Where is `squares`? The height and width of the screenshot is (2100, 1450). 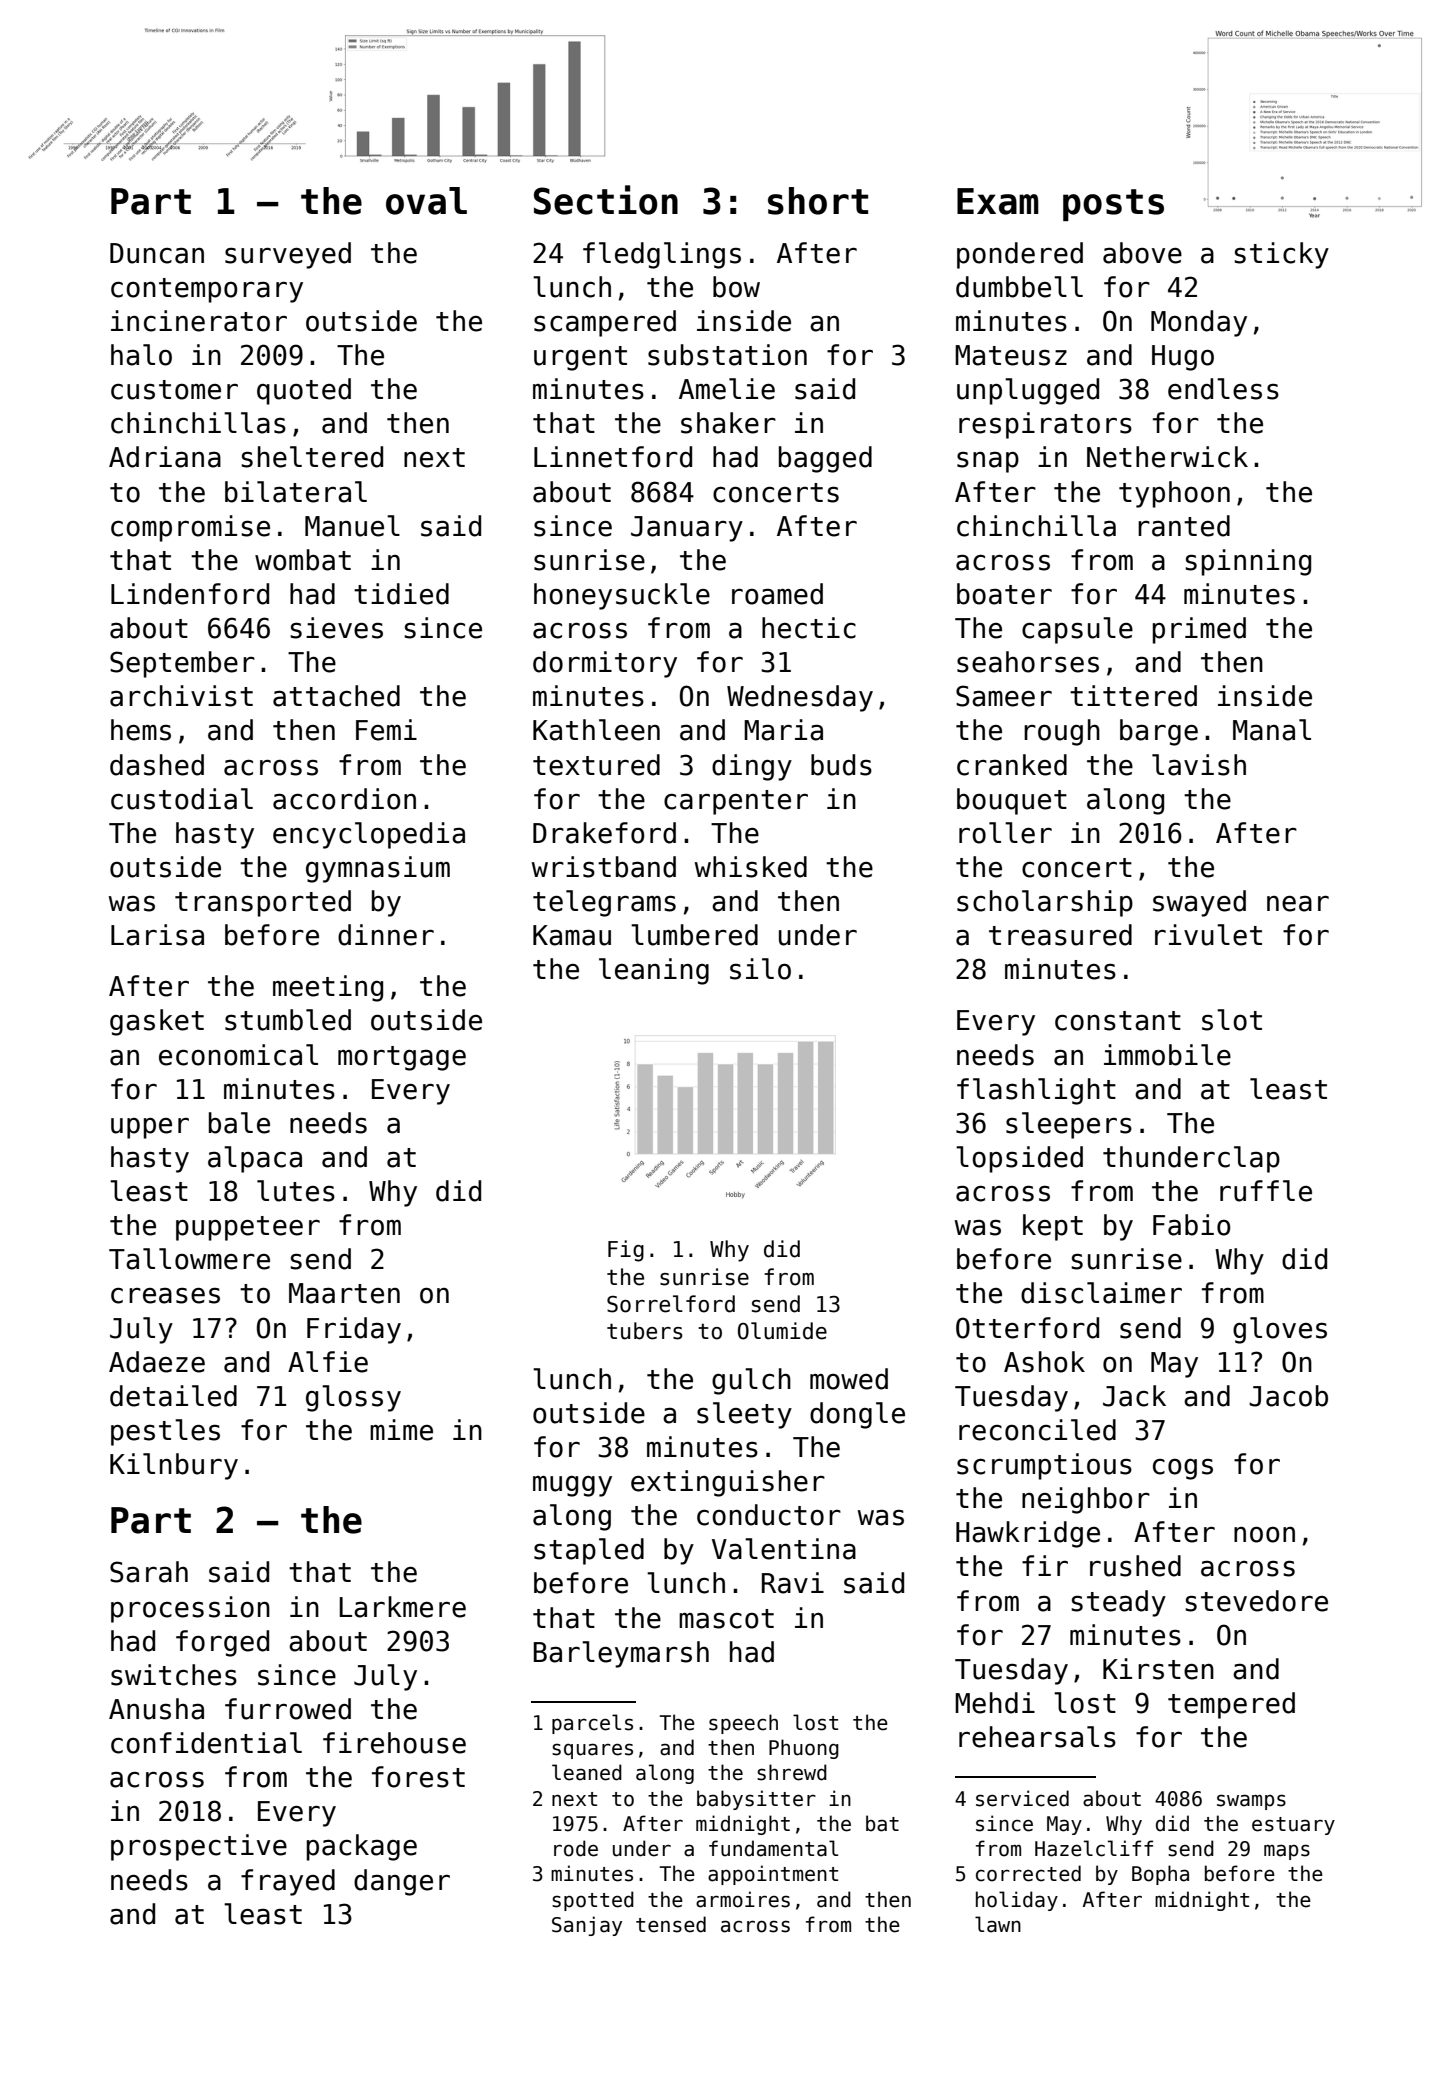 squares is located at coordinates (592, 1751).
